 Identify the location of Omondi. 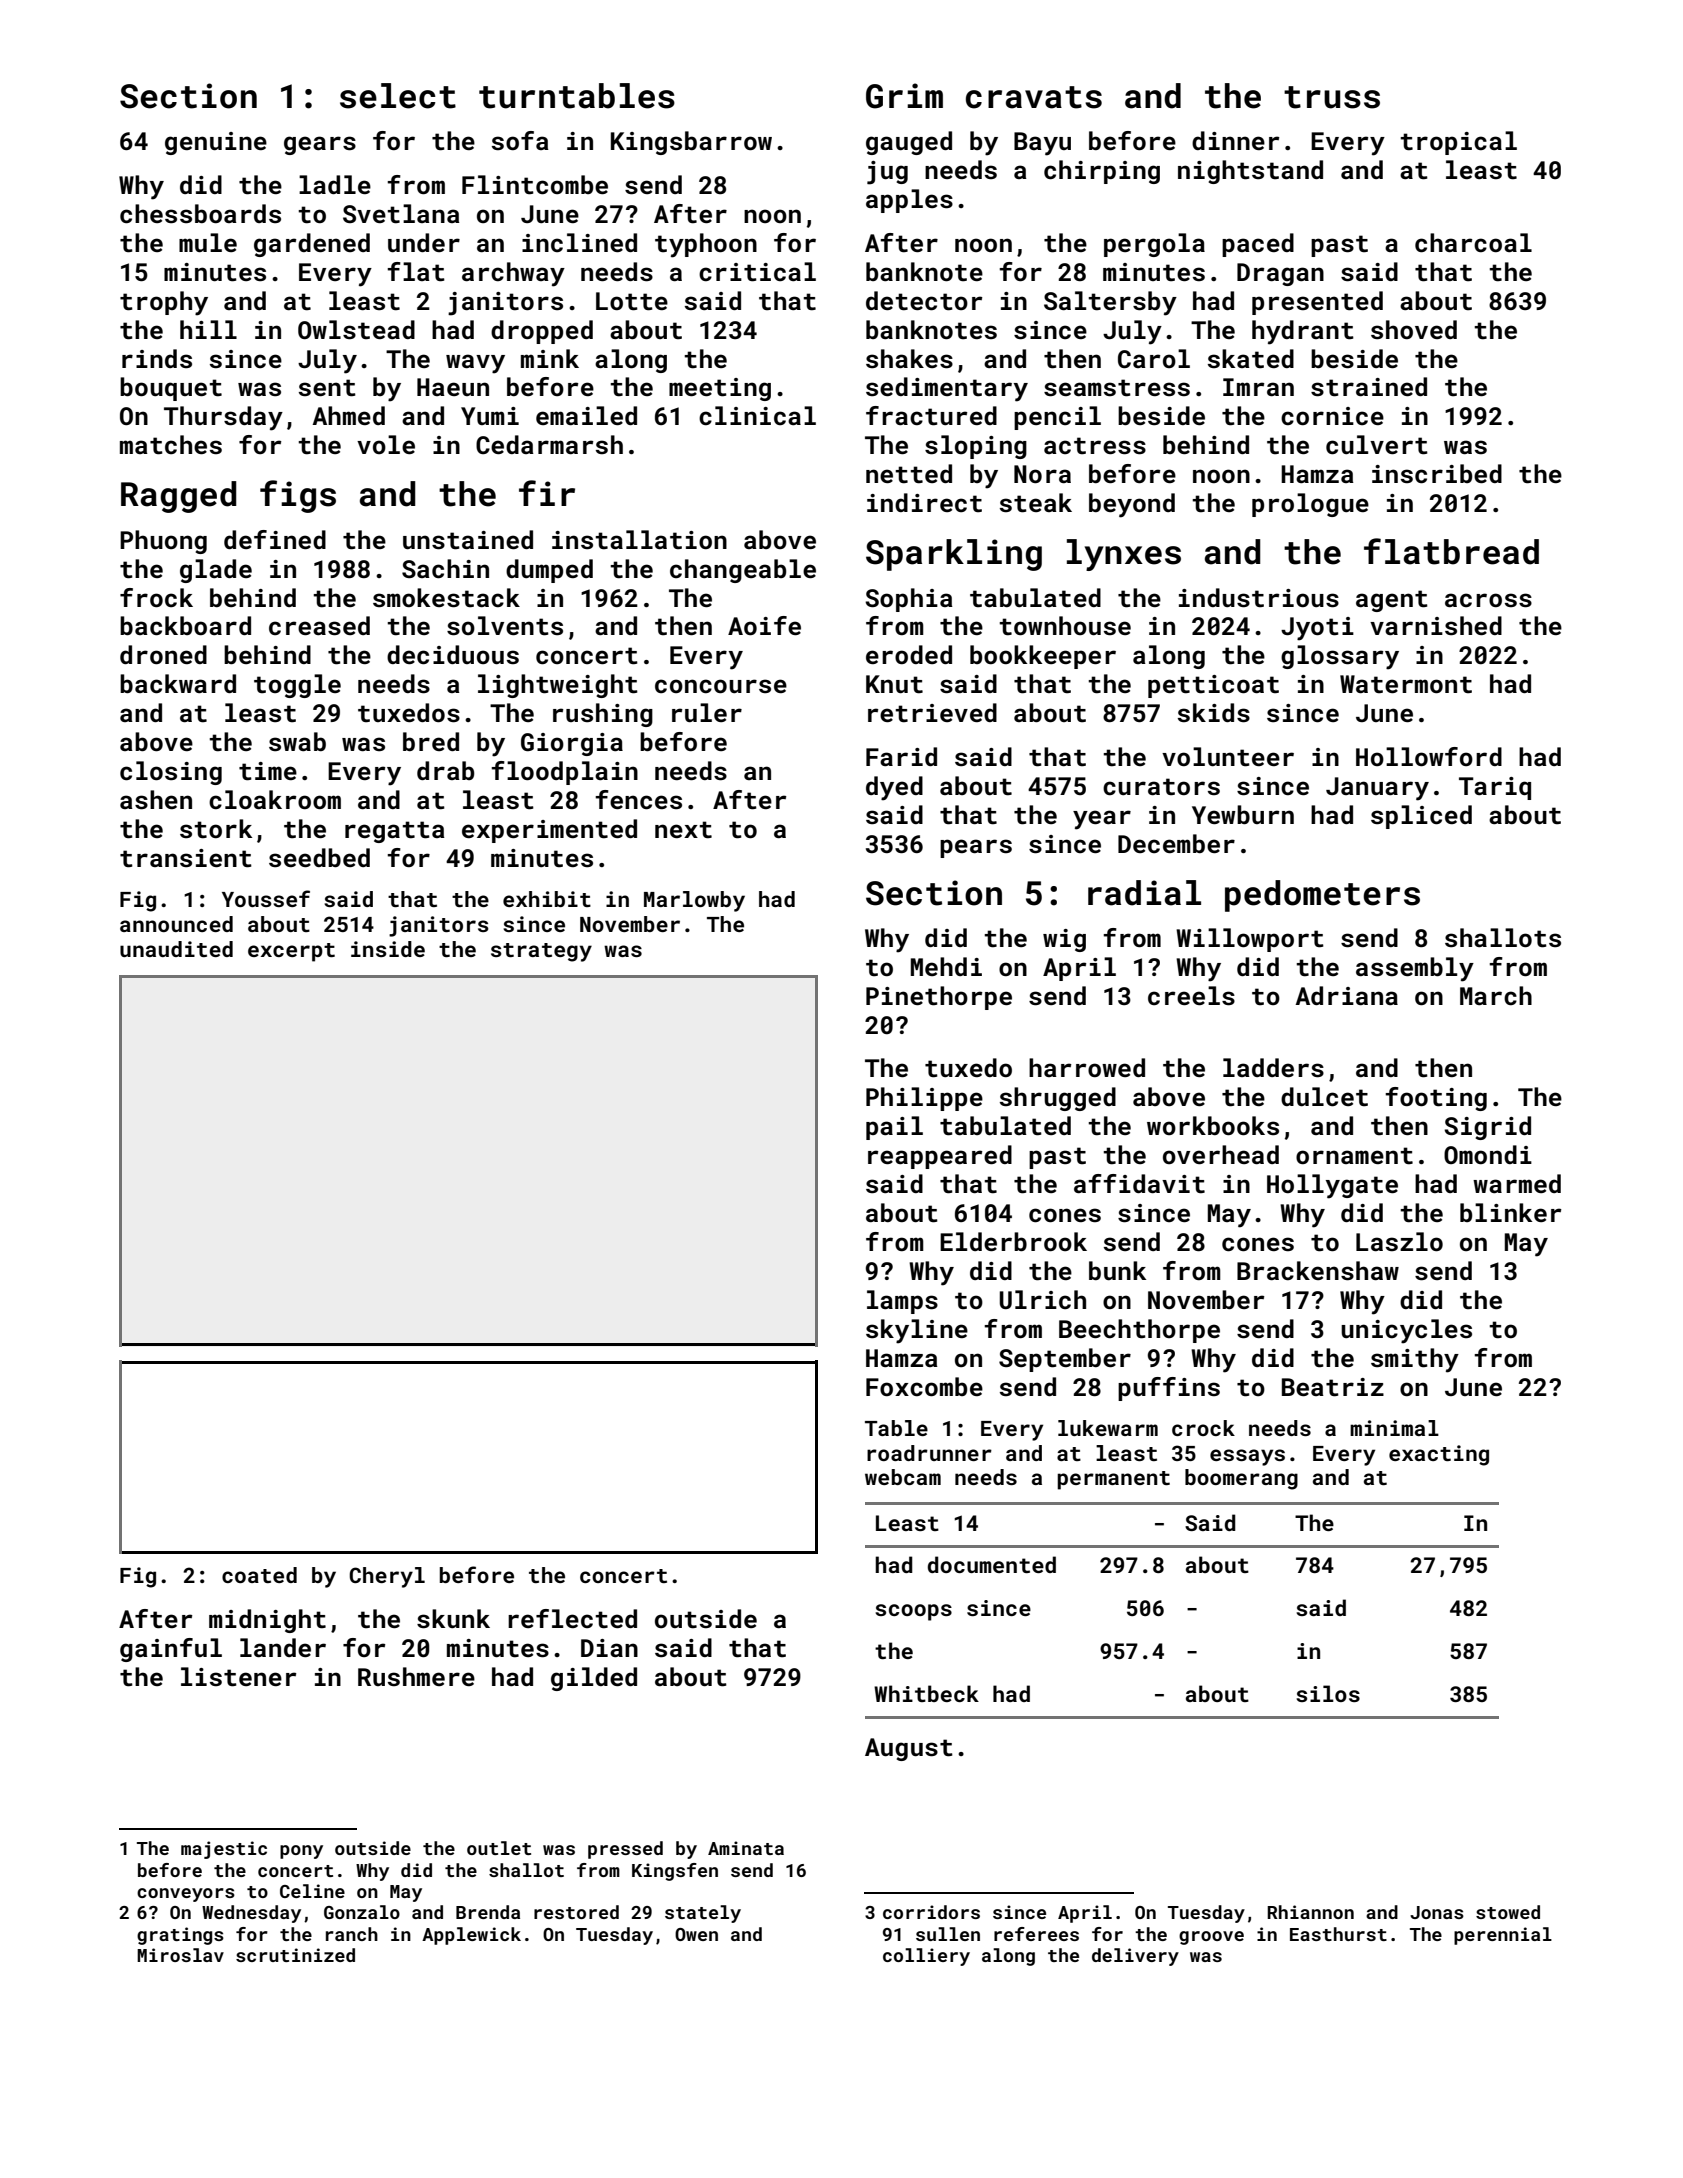
(1488, 1154).
